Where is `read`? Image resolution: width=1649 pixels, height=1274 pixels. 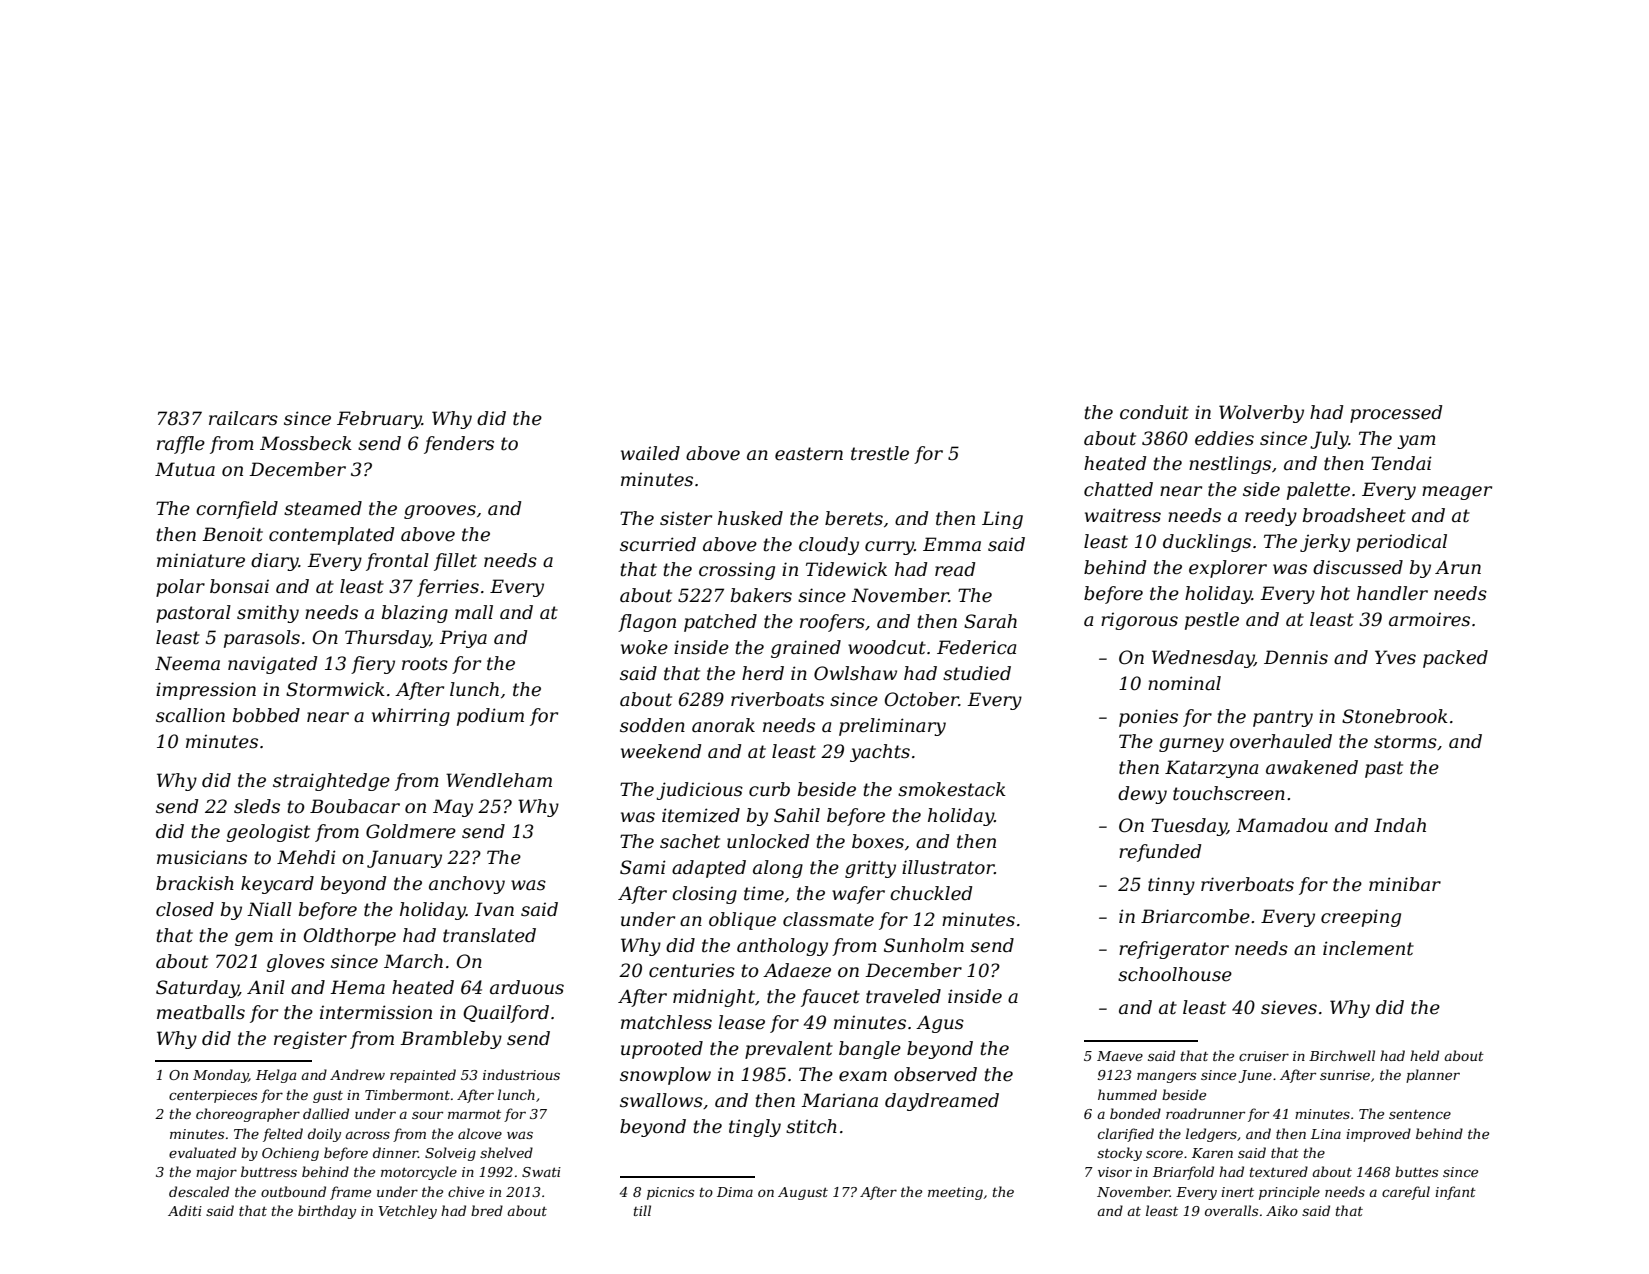 read is located at coordinates (955, 569).
